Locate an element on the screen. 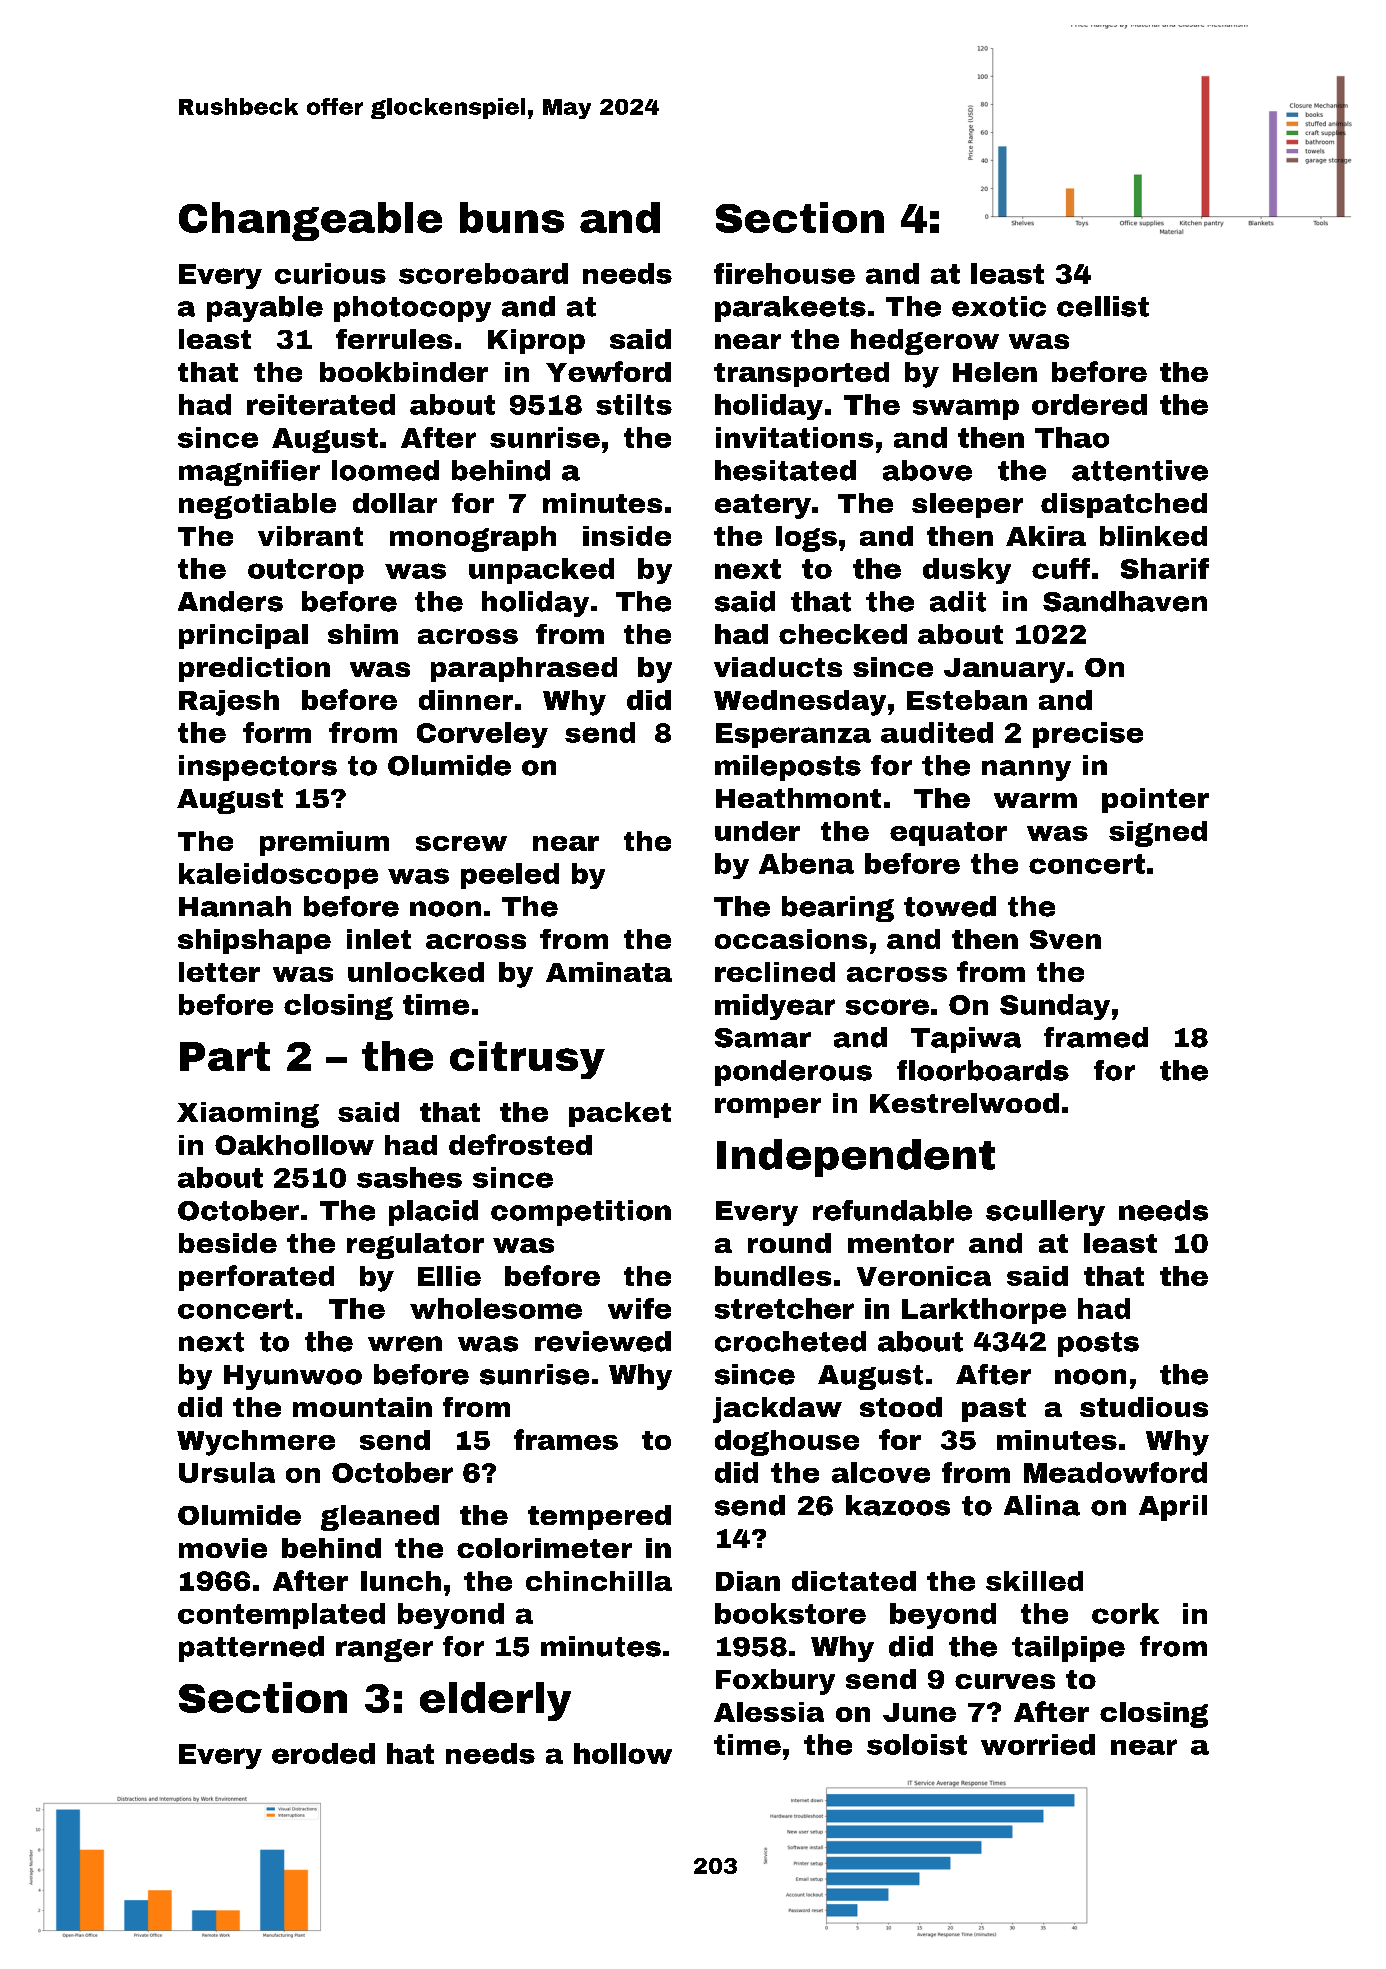 The width and height of the screenshot is (1386, 1969). Ursula is located at coordinates (227, 1472).
